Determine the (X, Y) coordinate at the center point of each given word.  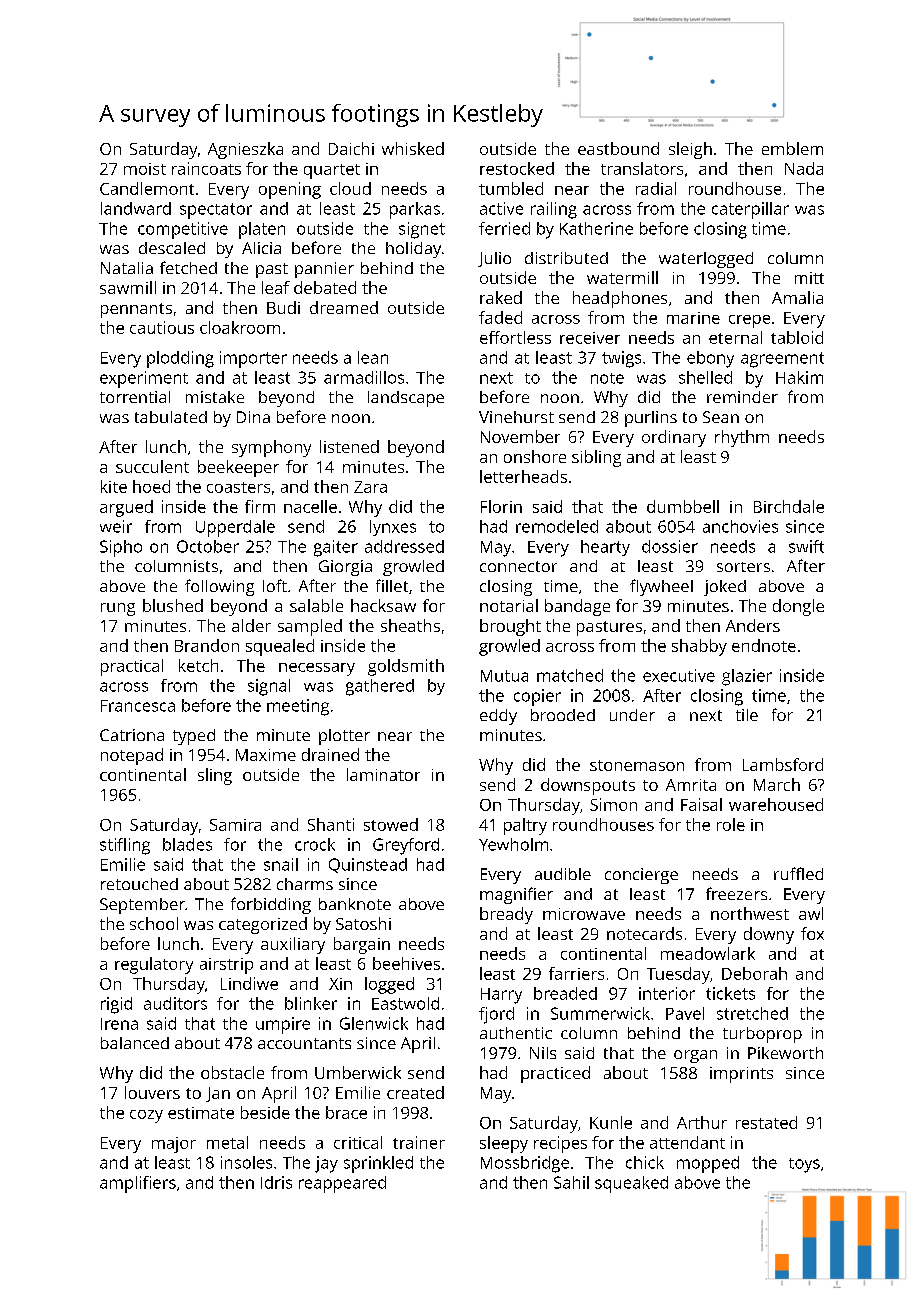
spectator (216, 211)
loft (275, 585)
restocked (517, 168)
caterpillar (750, 210)
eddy (498, 717)
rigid (116, 1005)
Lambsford (783, 764)
